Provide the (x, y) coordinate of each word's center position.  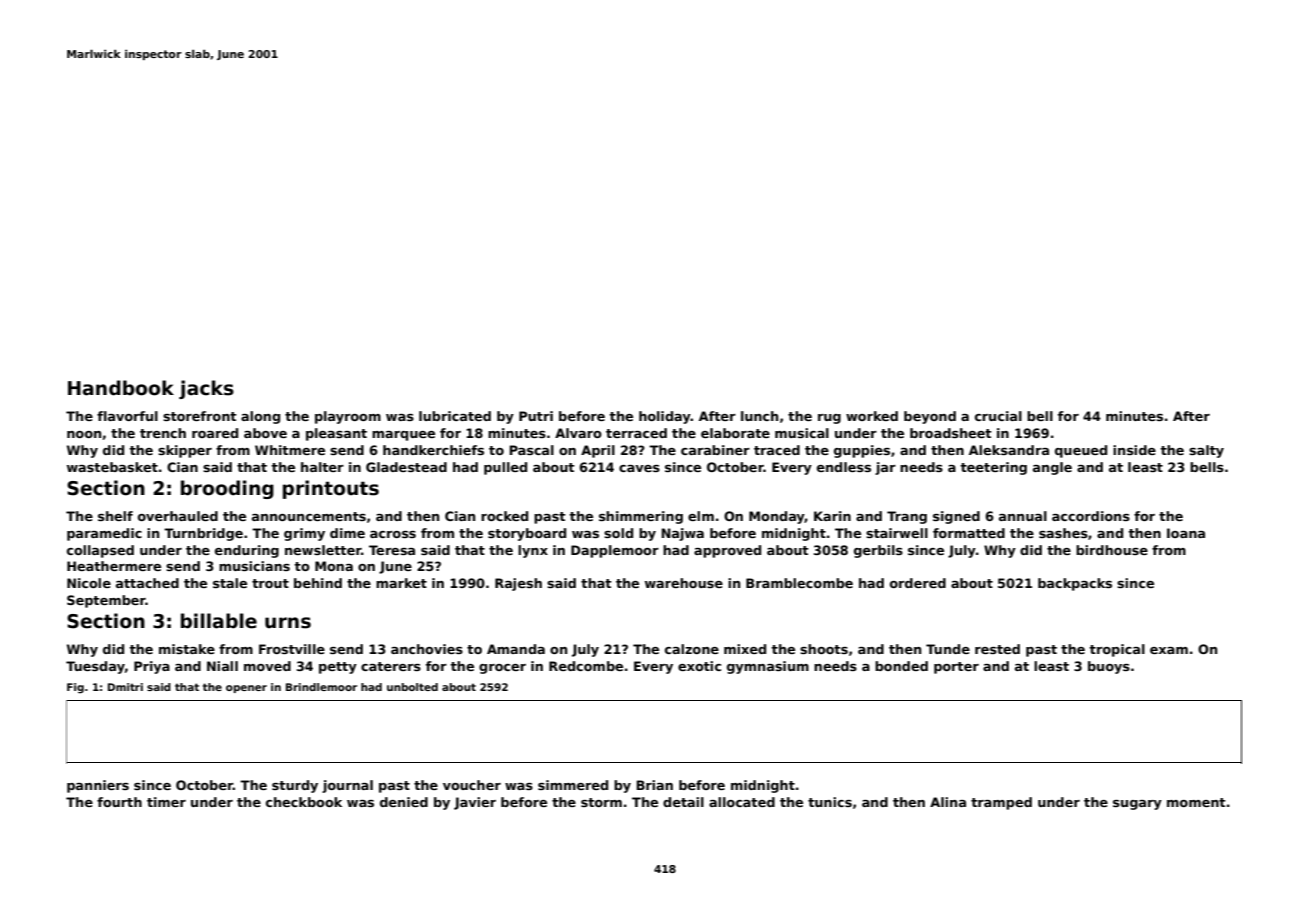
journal (347, 786)
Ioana (1186, 533)
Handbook (121, 388)
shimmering (641, 517)
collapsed (100, 551)
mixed (745, 649)
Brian (654, 785)
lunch (759, 416)
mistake (187, 649)
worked (872, 416)
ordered (918, 583)
